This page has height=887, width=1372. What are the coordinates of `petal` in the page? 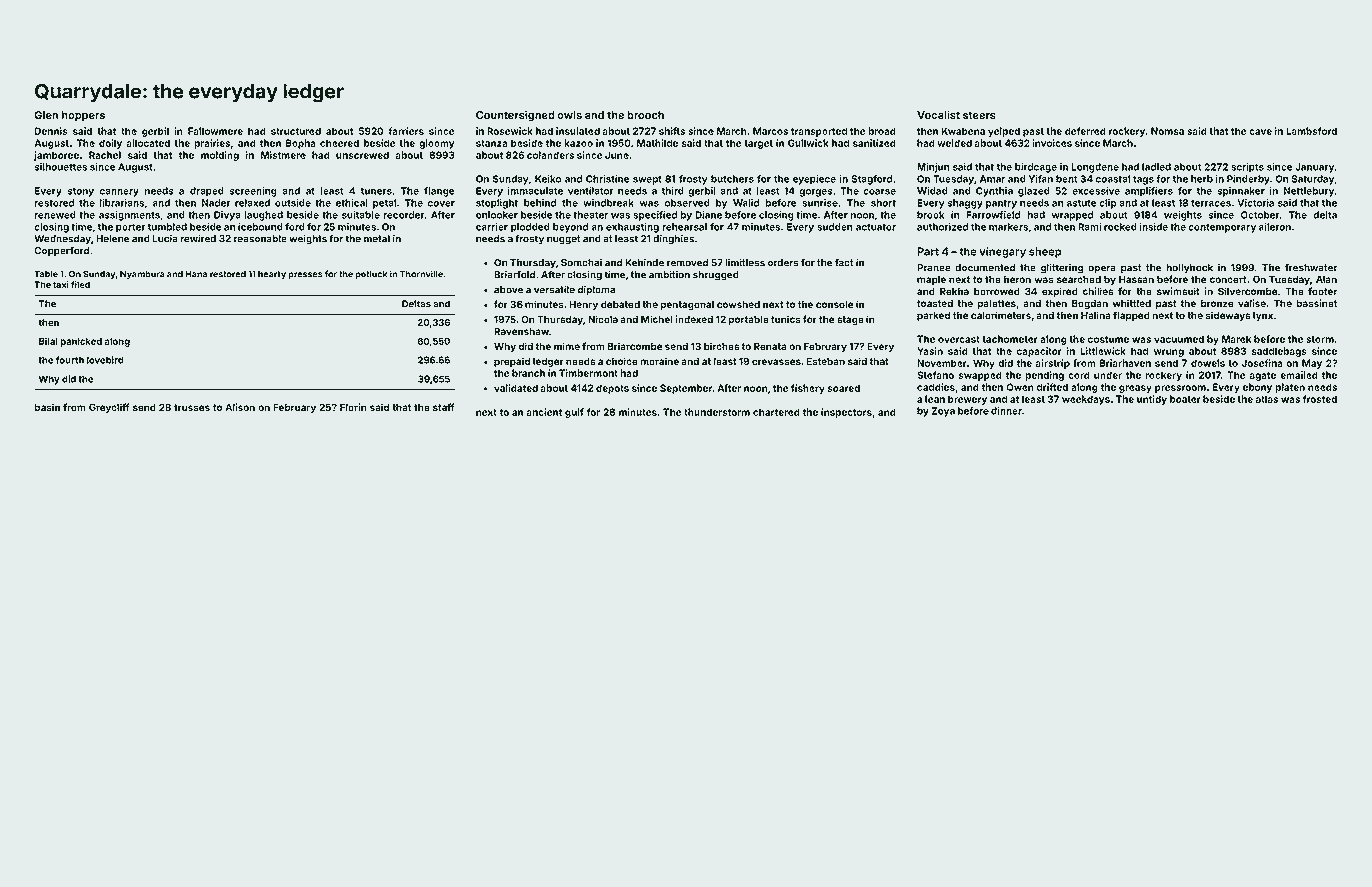 It's located at (384, 204).
